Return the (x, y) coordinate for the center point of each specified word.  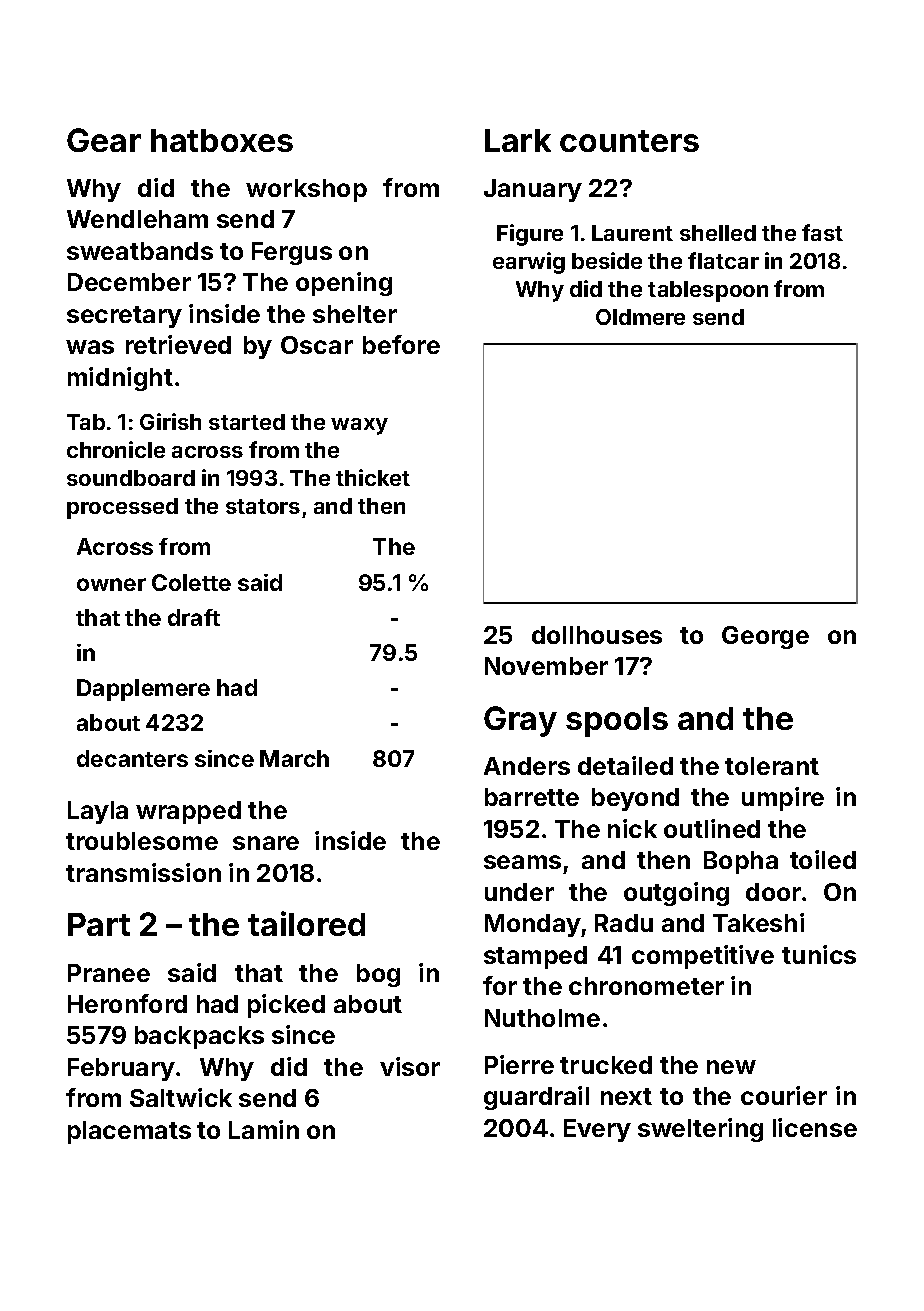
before (401, 344)
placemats (129, 1132)
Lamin (264, 1129)
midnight (120, 379)
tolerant (772, 766)
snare (266, 843)
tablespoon (708, 291)
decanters (132, 758)
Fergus (292, 253)
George (765, 637)
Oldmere (640, 317)
